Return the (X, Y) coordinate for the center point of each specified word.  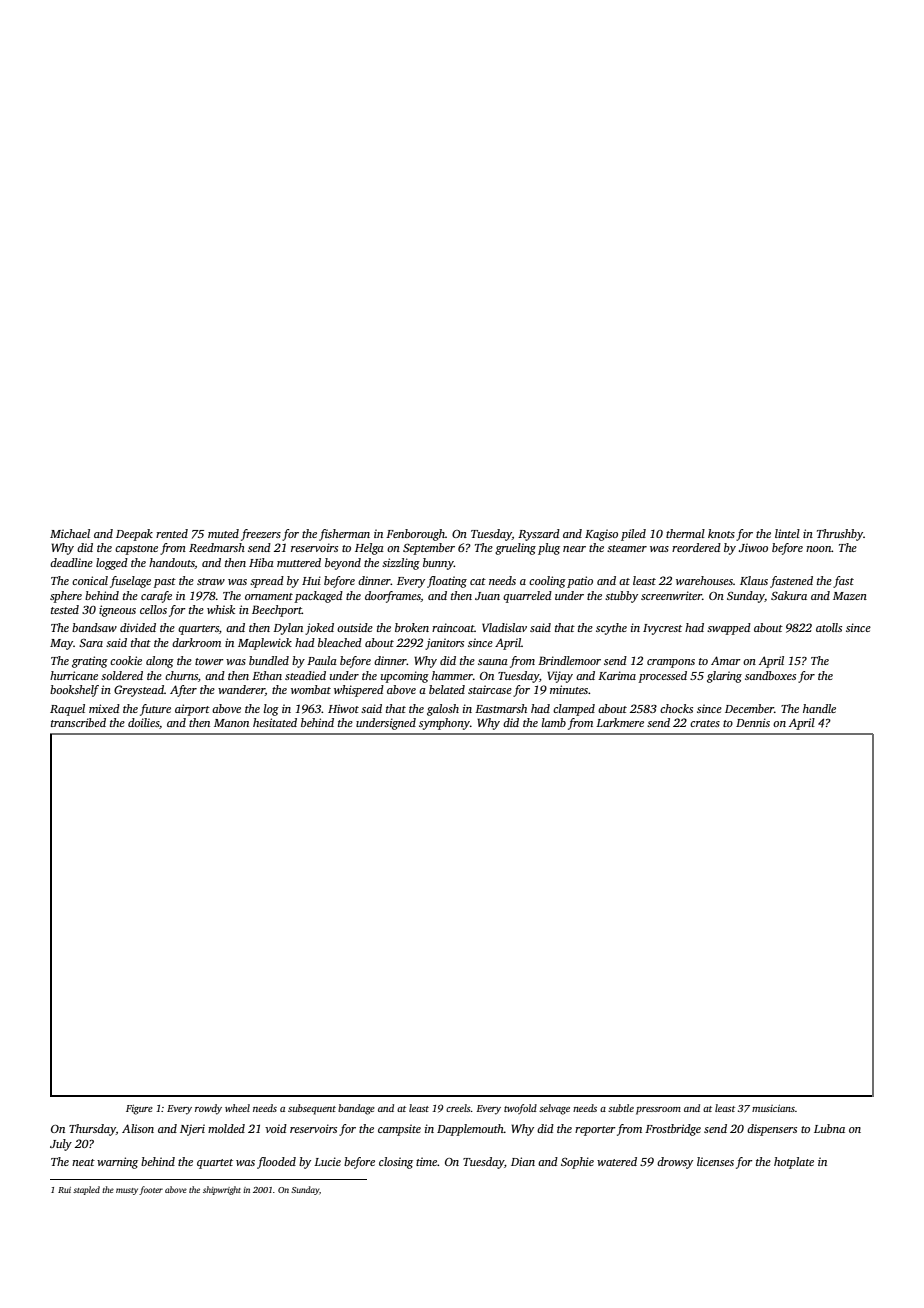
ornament (269, 596)
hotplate (794, 1163)
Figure (139, 1110)
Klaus (754, 580)
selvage (554, 1109)
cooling (547, 582)
